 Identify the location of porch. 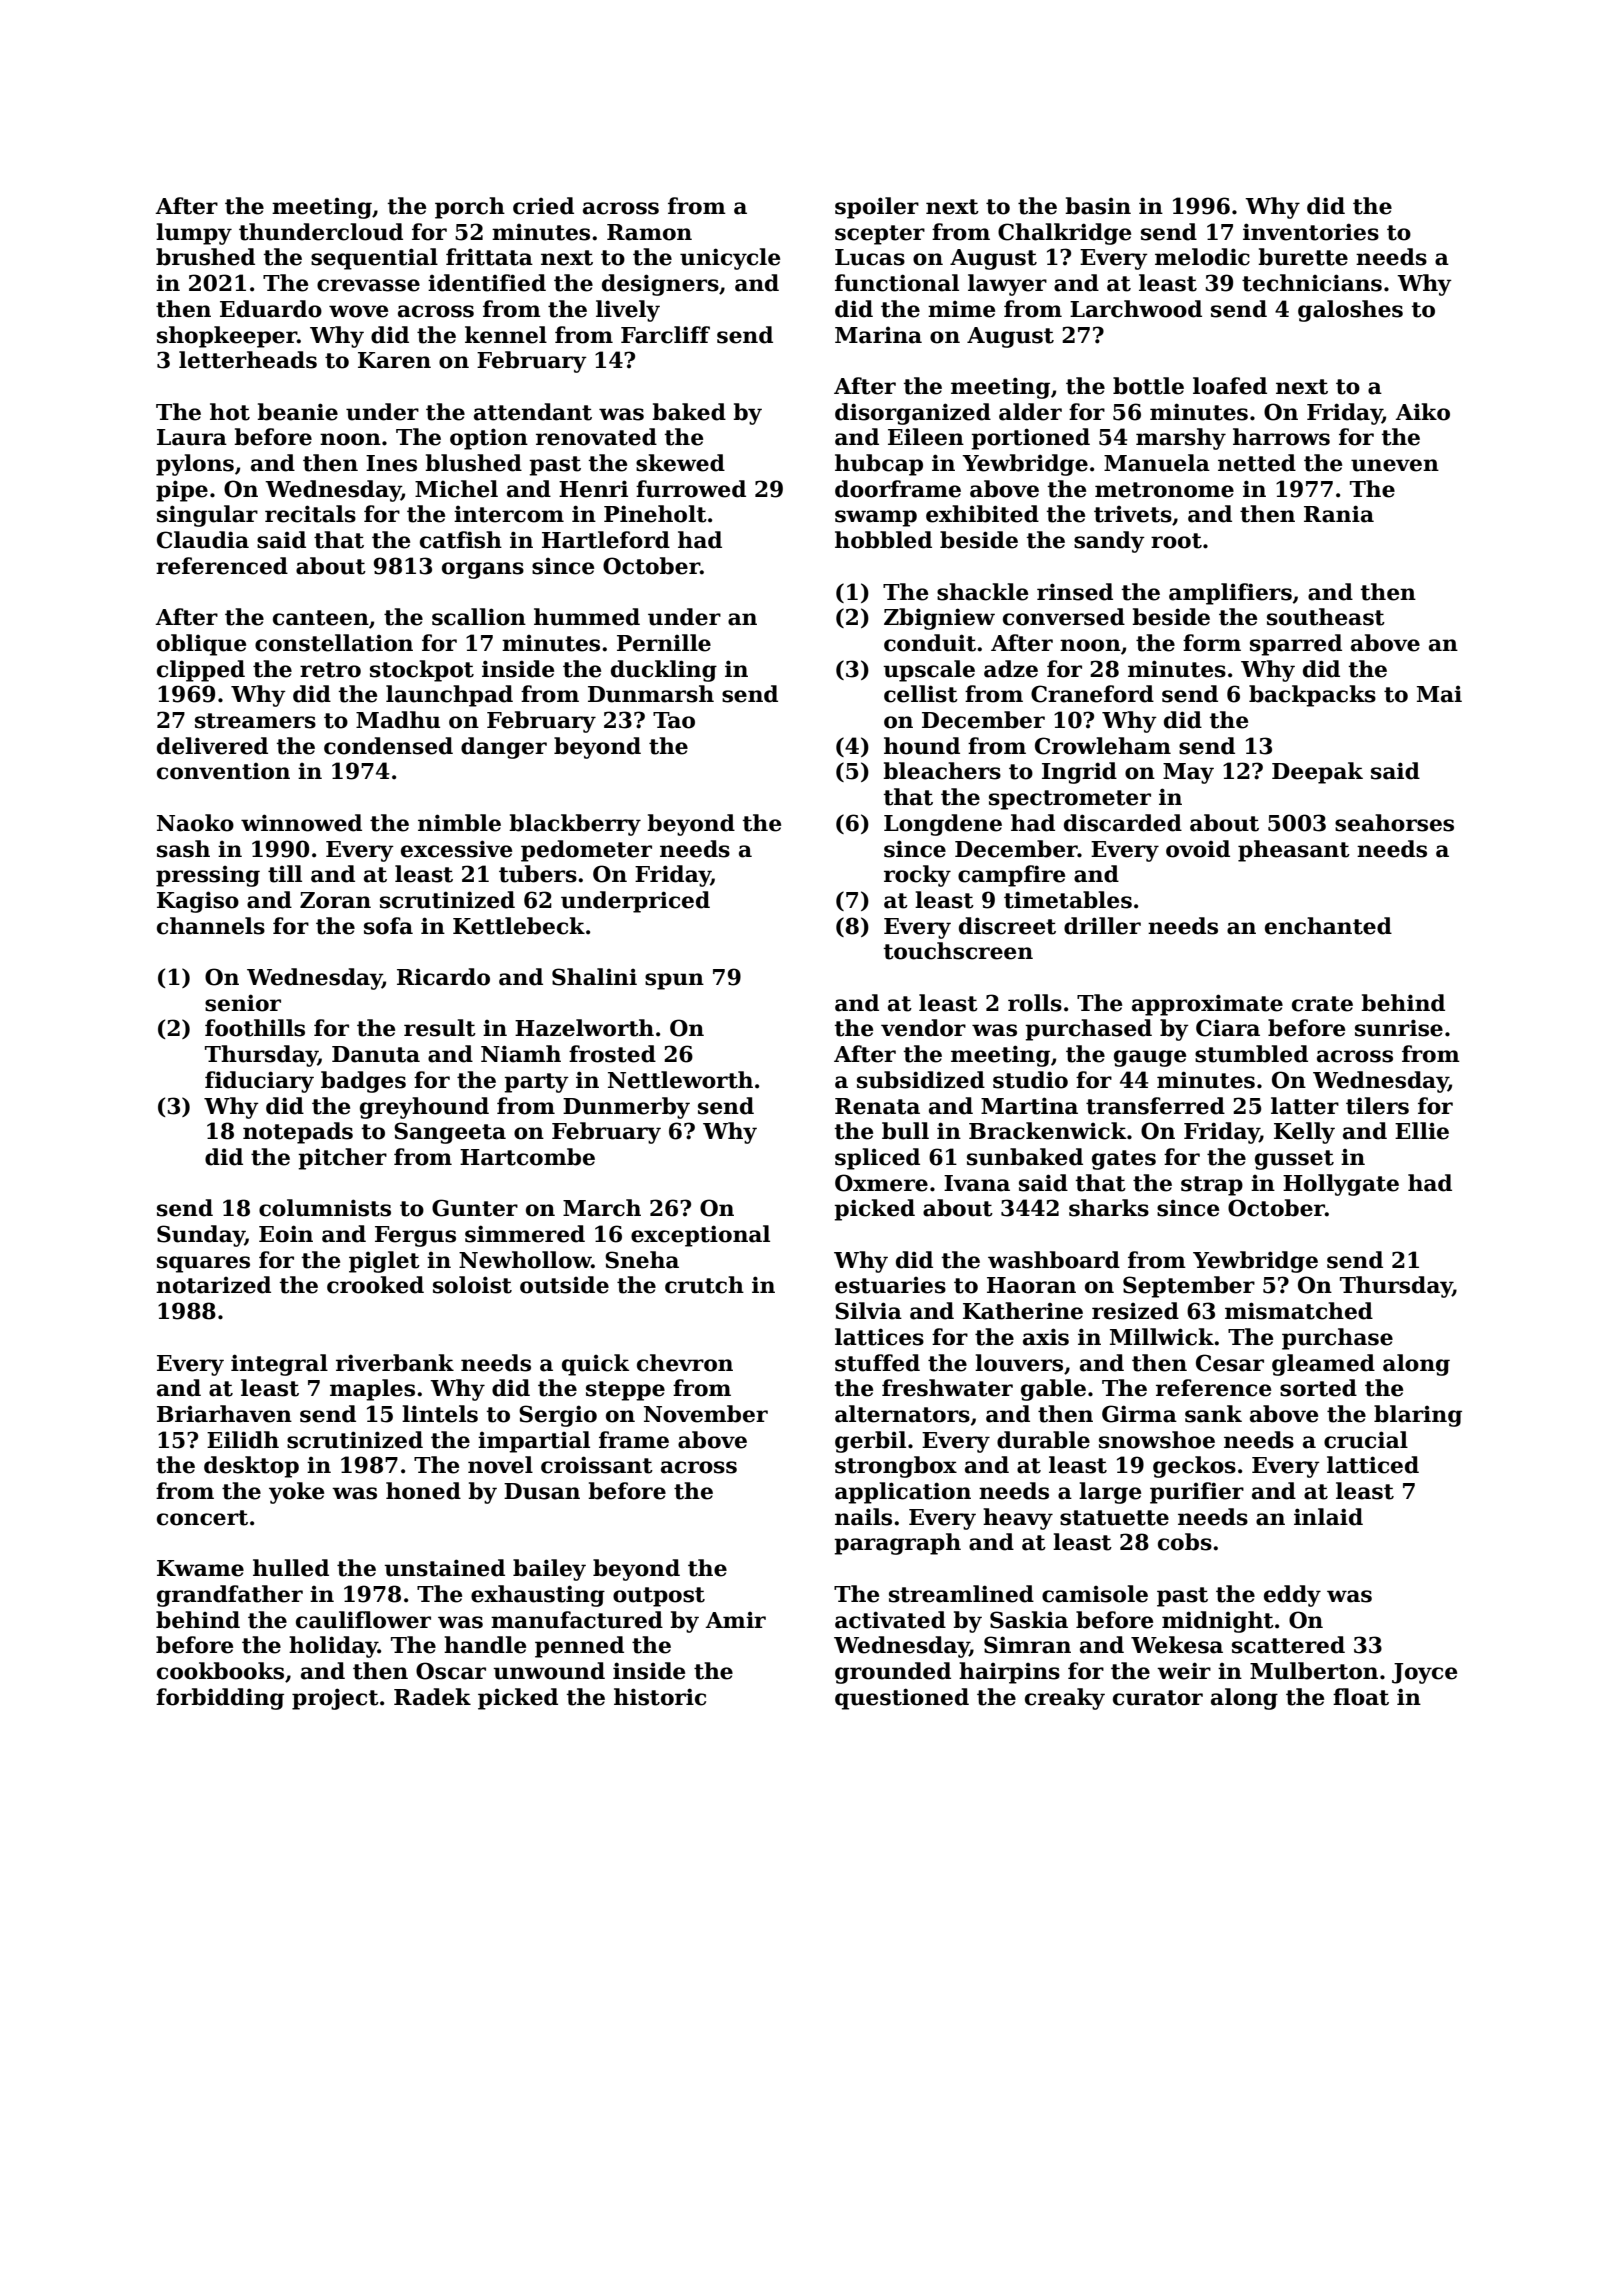
(470, 208).
